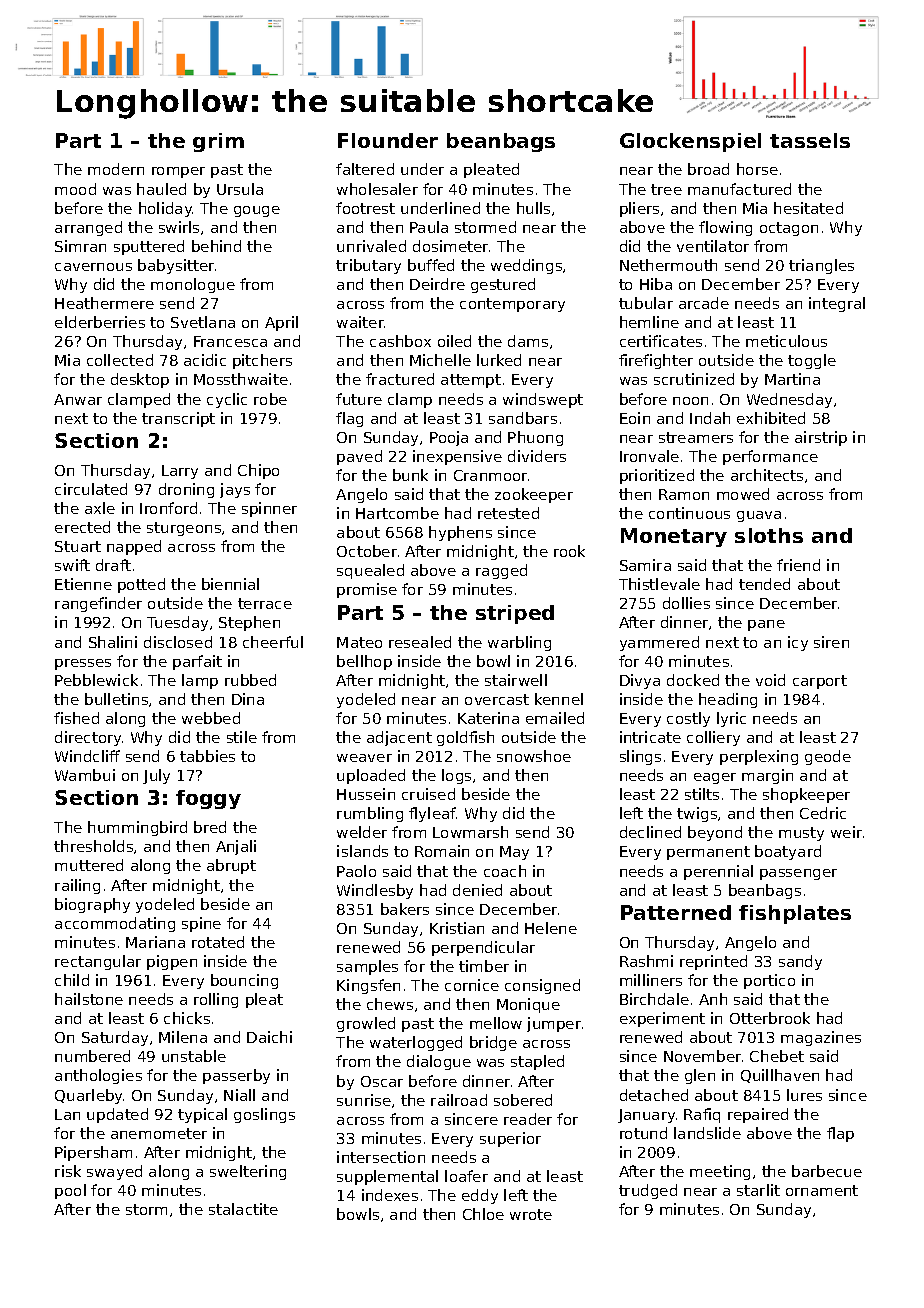  Describe the element at coordinates (257, 211) in the screenshot. I see `gouge` at that location.
